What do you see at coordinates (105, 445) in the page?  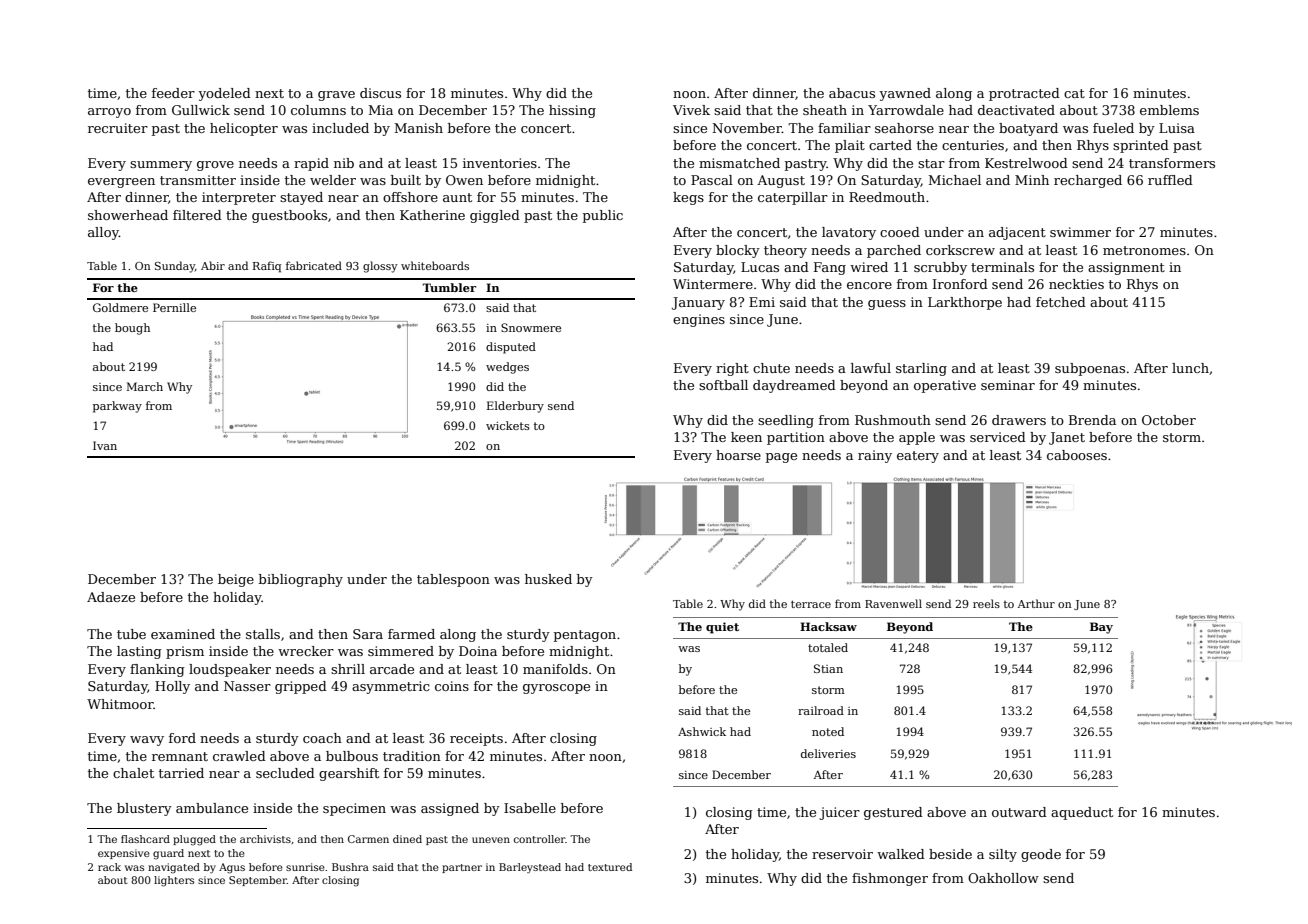 I see `Ivan` at bounding box center [105, 445].
